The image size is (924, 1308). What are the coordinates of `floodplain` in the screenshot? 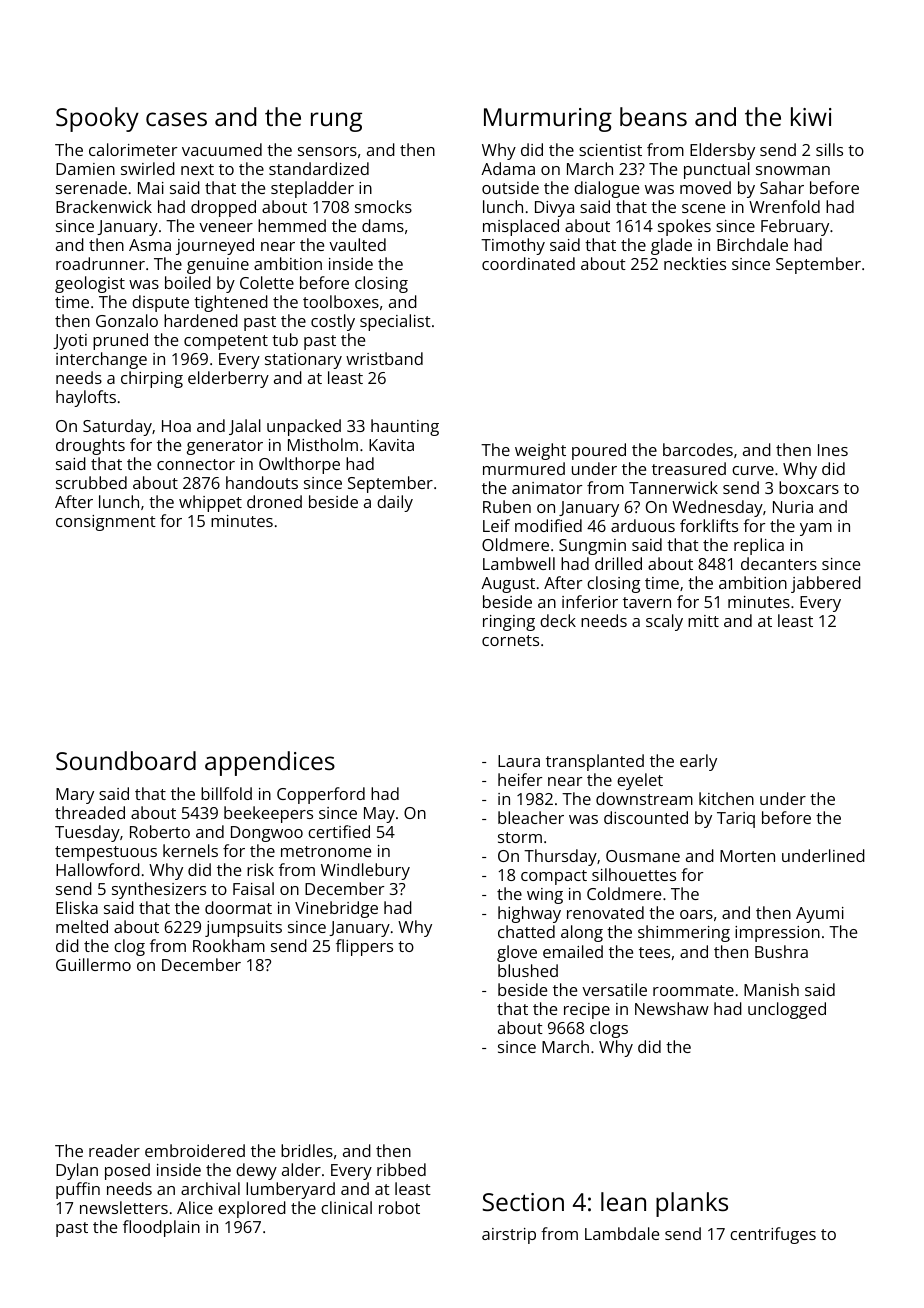 It's located at (161, 1228).
